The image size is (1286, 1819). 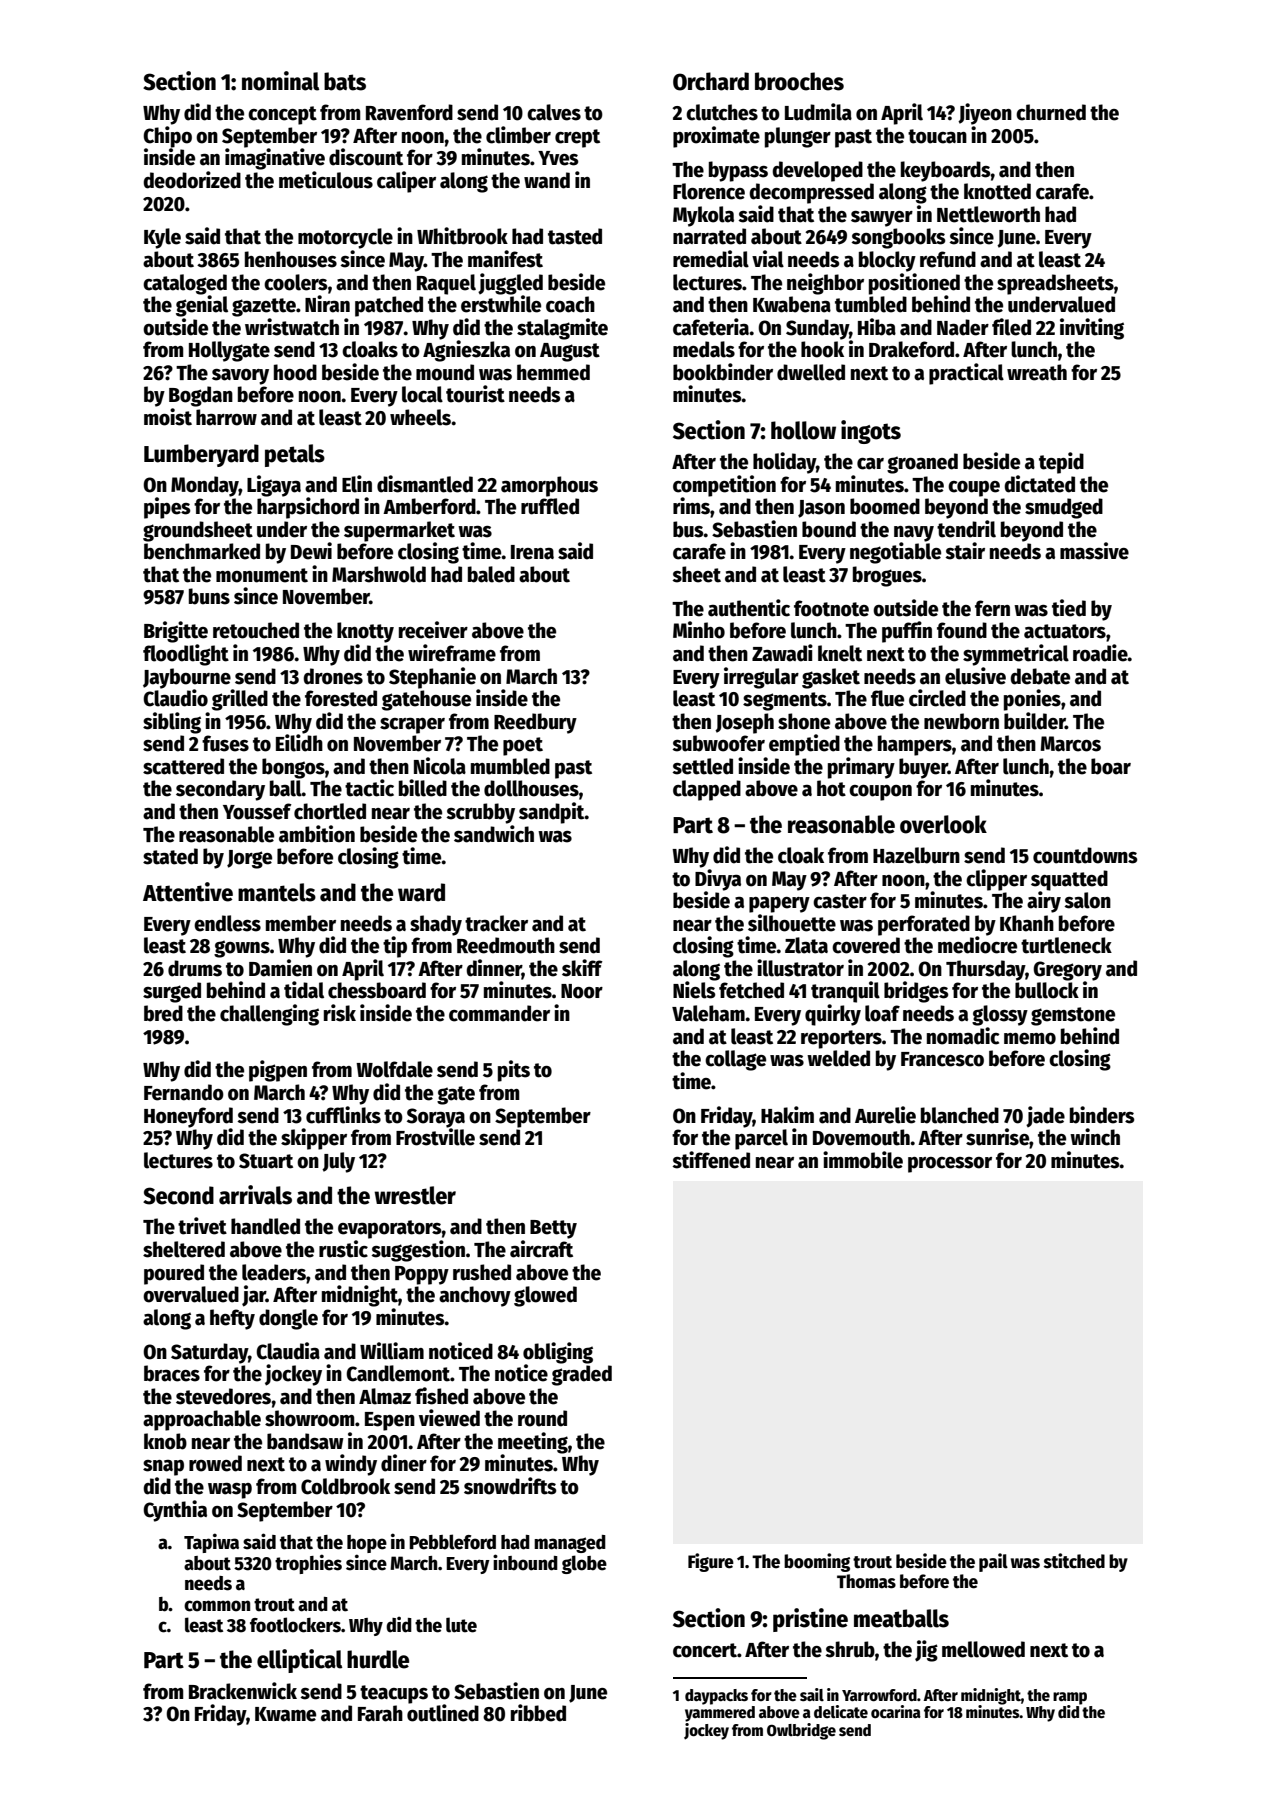 What do you see at coordinates (538, 1713) in the screenshot?
I see `ribbed` at bounding box center [538, 1713].
